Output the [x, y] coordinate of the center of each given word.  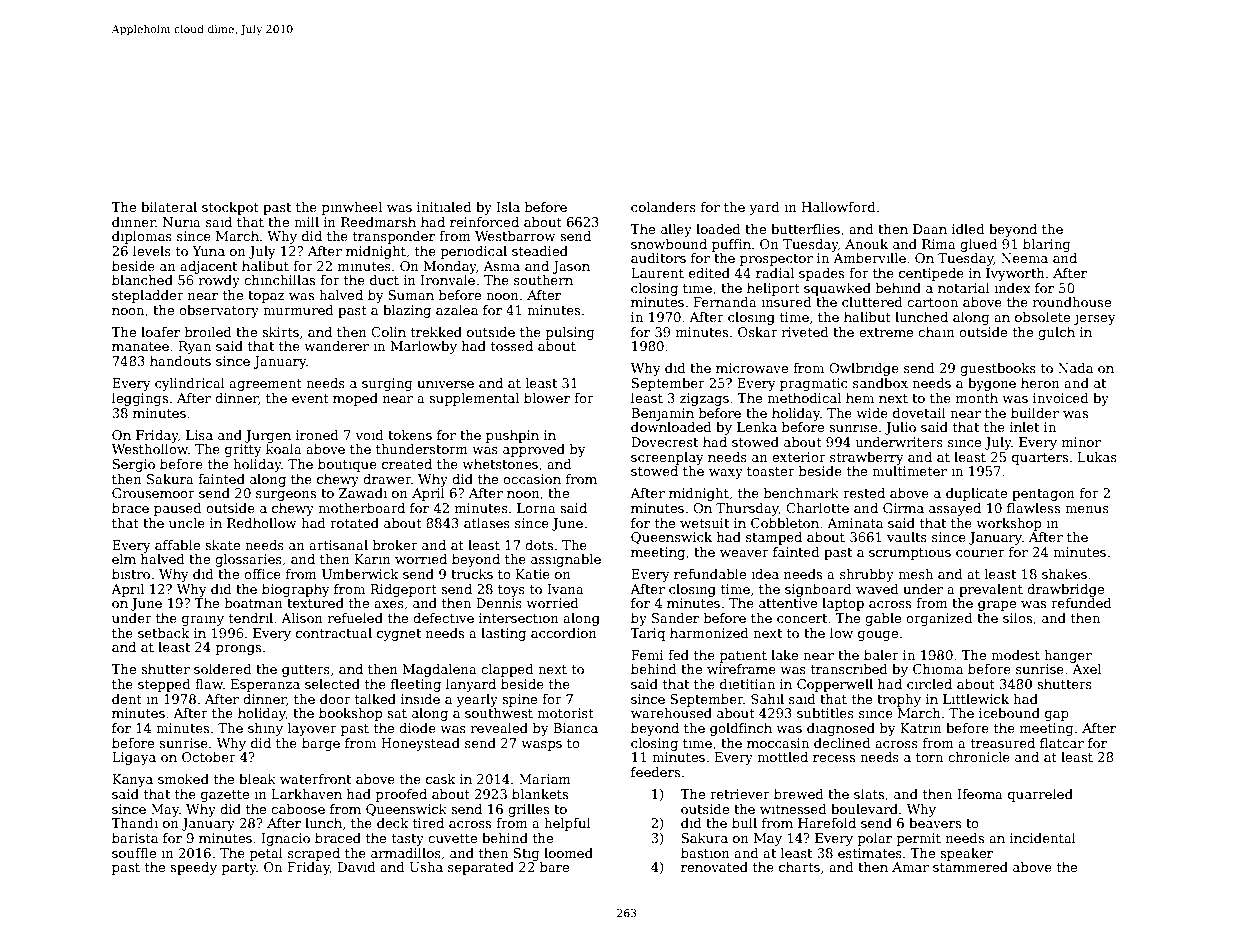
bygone [992, 384]
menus [1087, 509]
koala [284, 449]
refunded [1081, 603]
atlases [487, 523]
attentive [788, 603]
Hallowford [839, 207]
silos [1017, 618]
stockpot [230, 208]
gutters [306, 671]
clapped [507, 670]
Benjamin [662, 414]
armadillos [406, 853]
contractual [334, 633]
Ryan [195, 347]
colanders [663, 207]
